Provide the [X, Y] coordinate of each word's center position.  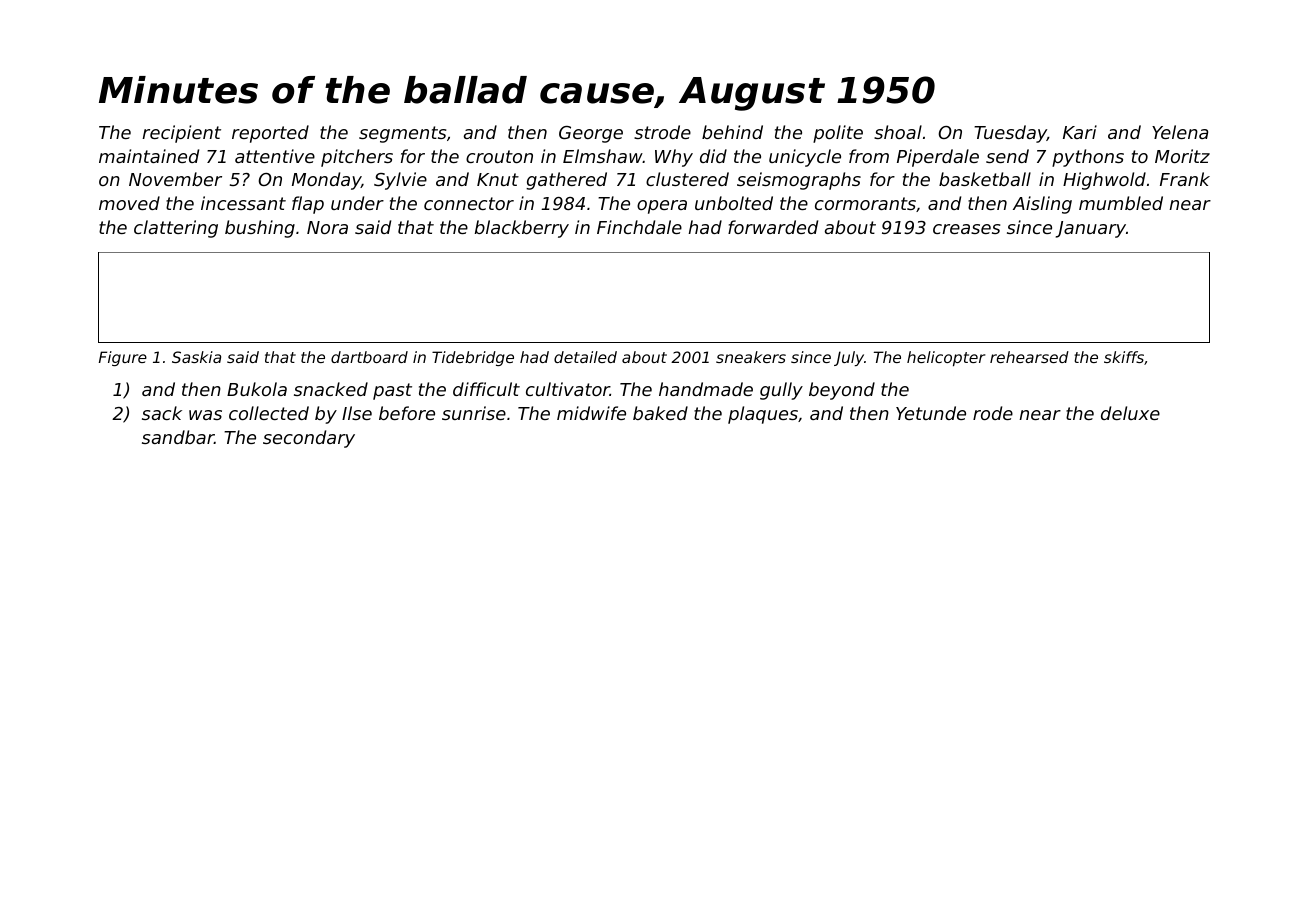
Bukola [257, 389]
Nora [327, 227]
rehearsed [1029, 357]
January [1091, 229]
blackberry [522, 229]
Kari [1080, 132]
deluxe [1130, 413]
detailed [585, 357]
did [713, 156]
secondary [309, 439]
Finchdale [639, 227]
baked [660, 413]
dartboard [369, 357]
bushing [260, 229]
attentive [275, 156]
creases [966, 229]
